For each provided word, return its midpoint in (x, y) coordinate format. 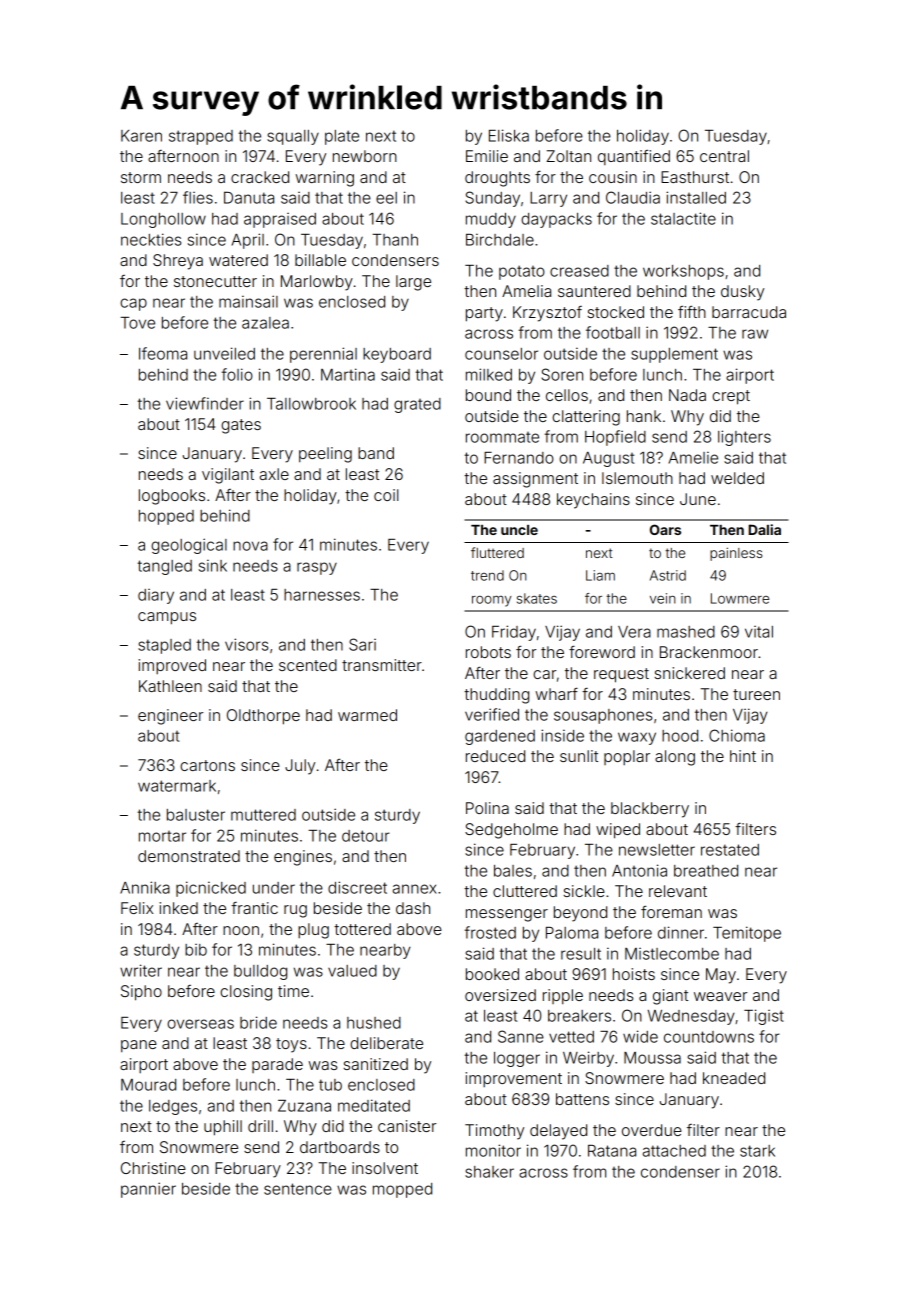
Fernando (519, 458)
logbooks (172, 497)
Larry (548, 199)
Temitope (747, 934)
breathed (706, 871)
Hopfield (615, 438)
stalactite (683, 218)
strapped (201, 137)
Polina (487, 808)
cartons (207, 765)
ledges (173, 1107)
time (293, 991)
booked (492, 974)
